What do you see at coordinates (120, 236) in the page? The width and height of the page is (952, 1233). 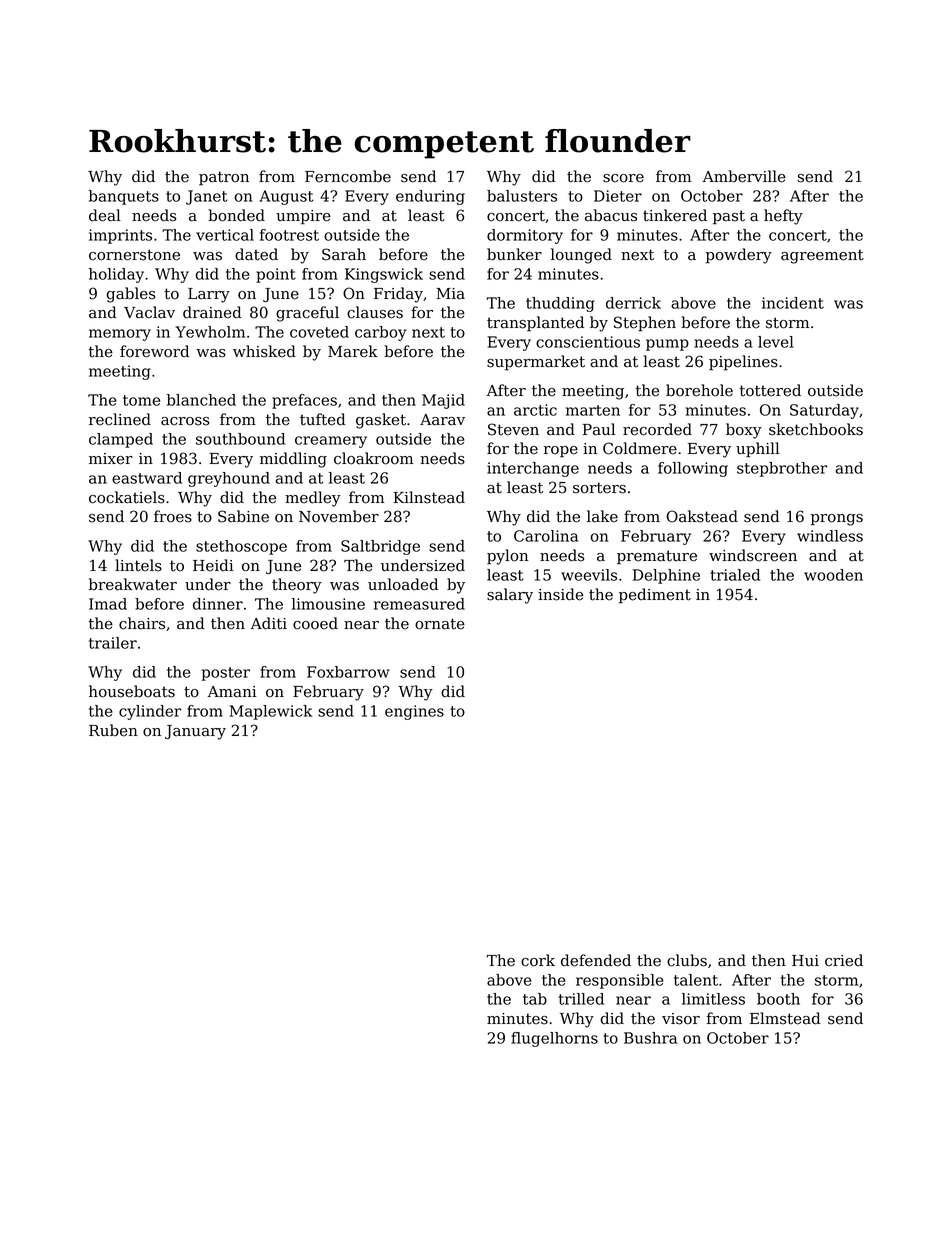 I see `imprints` at bounding box center [120, 236].
